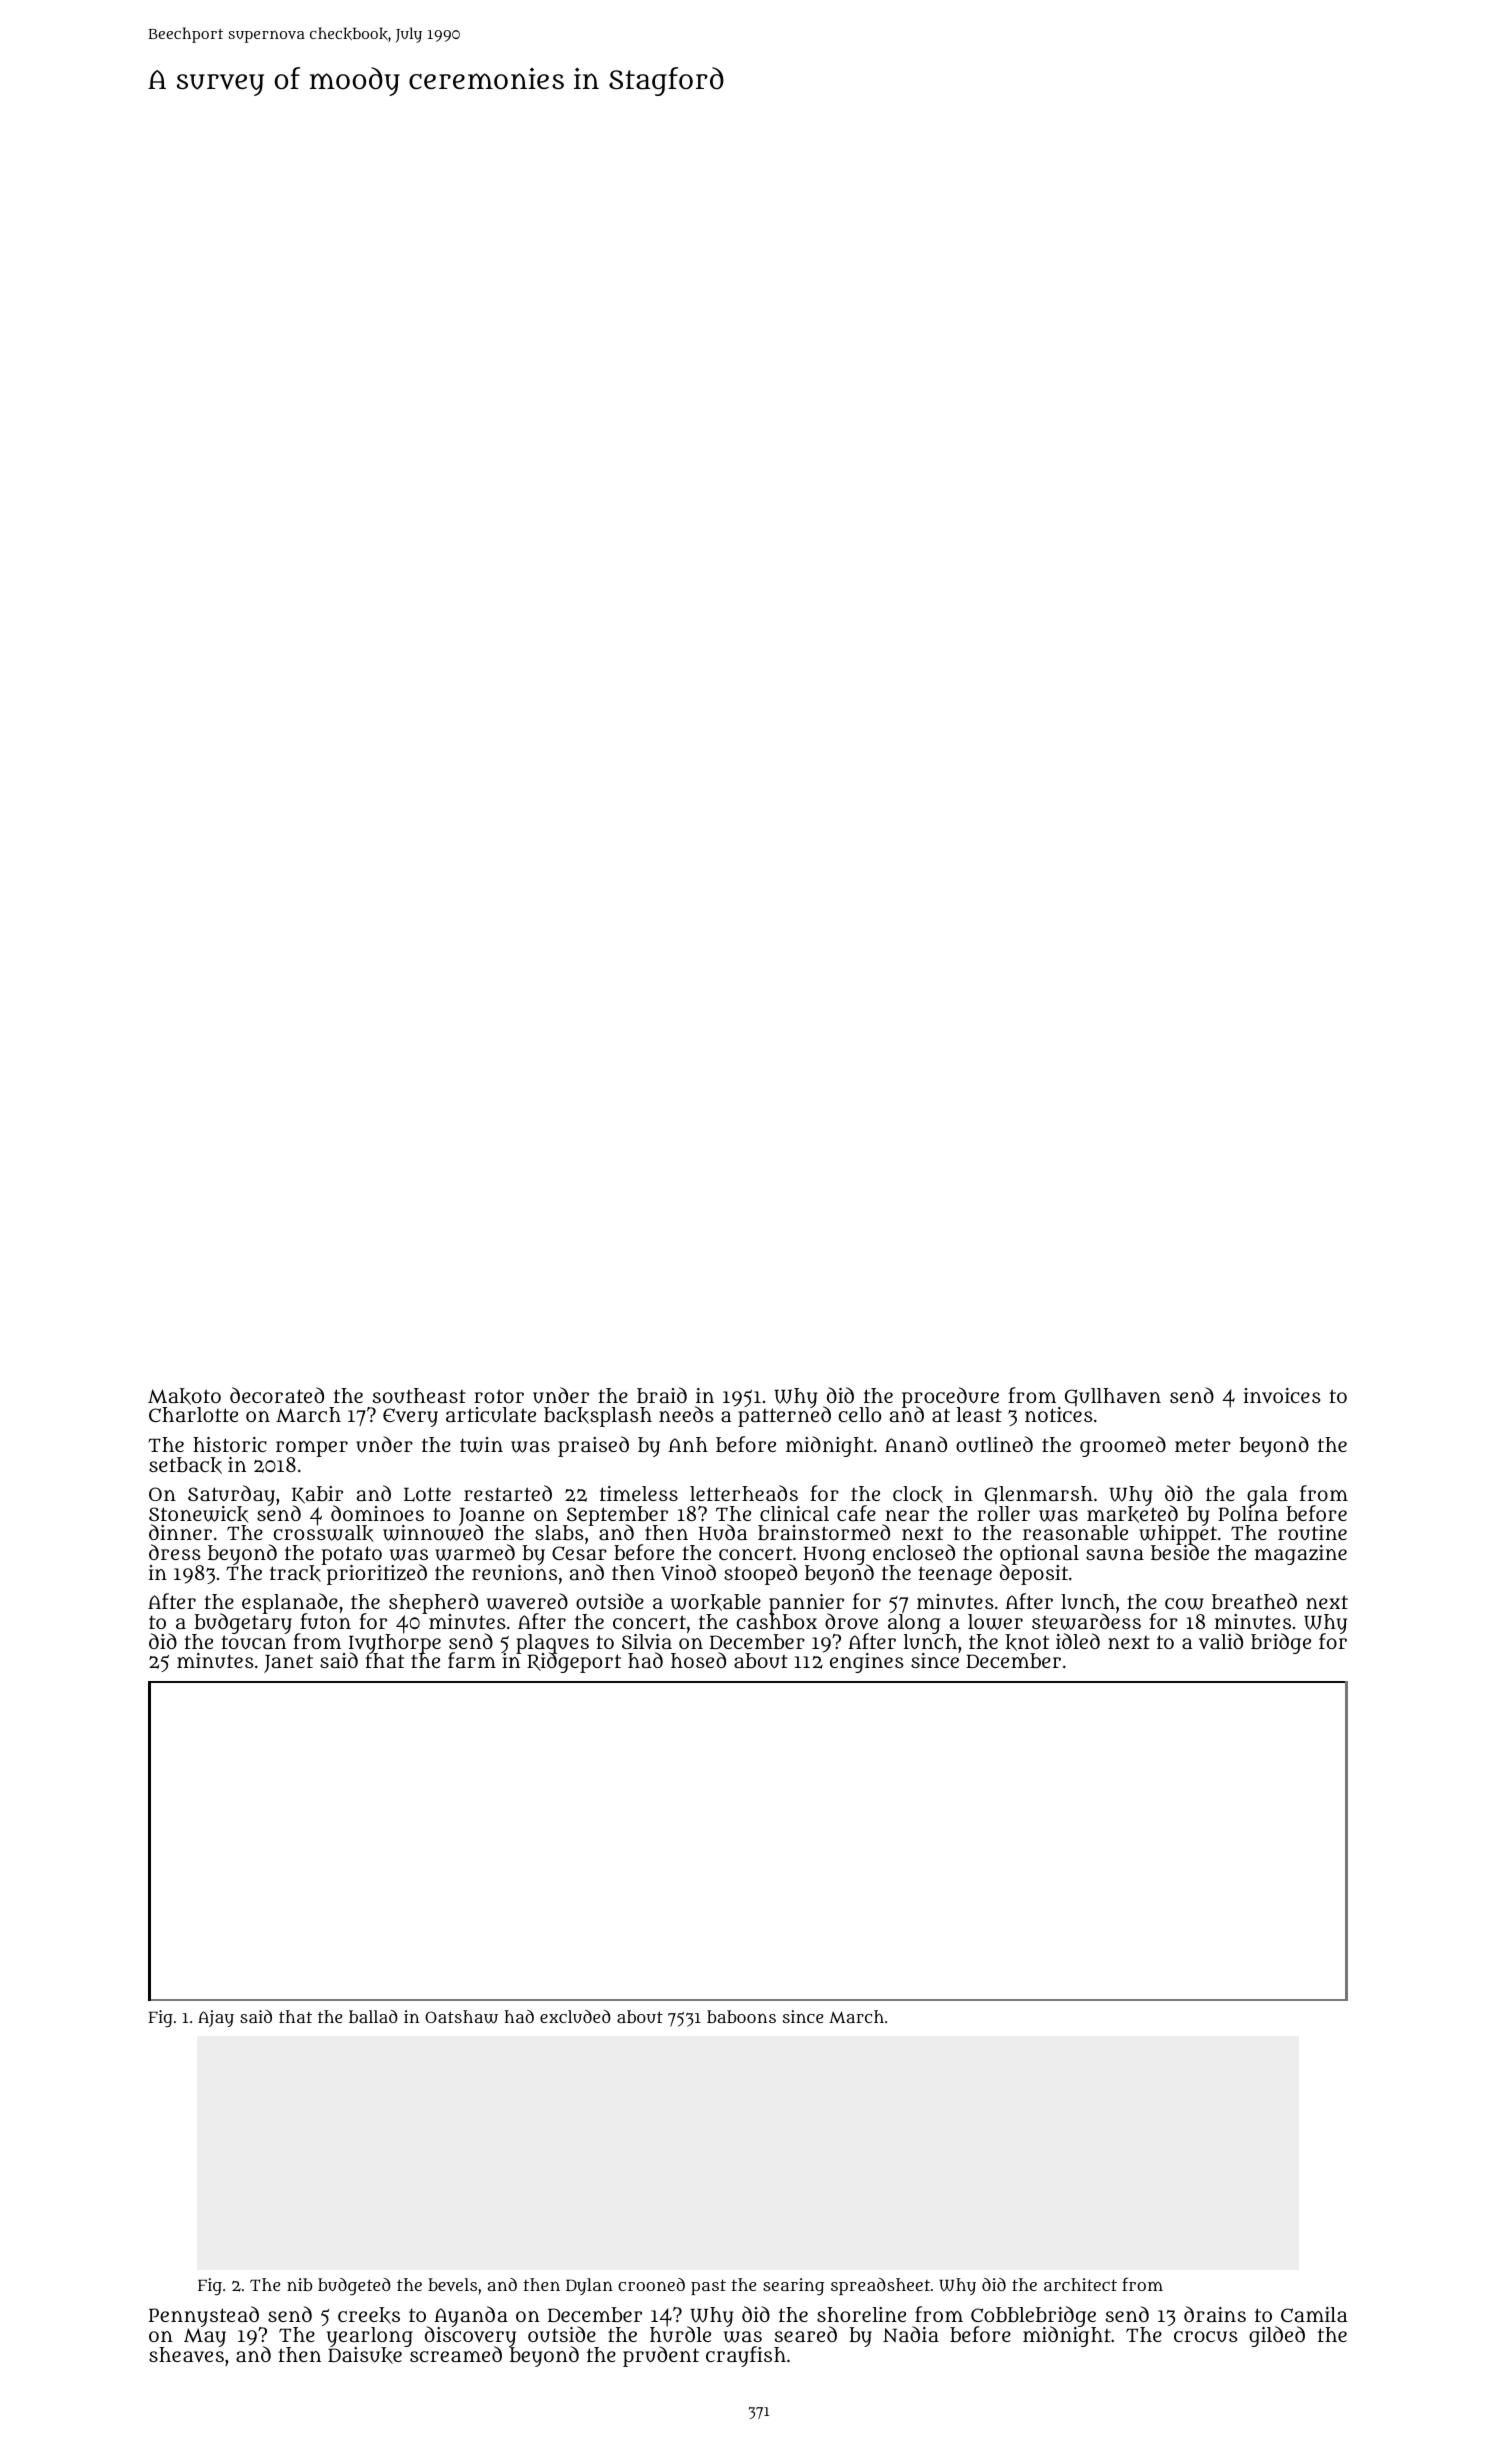 The height and width of the screenshot is (2464, 1496). What do you see at coordinates (860, 1414) in the screenshot?
I see `cello` at bounding box center [860, 1414].
